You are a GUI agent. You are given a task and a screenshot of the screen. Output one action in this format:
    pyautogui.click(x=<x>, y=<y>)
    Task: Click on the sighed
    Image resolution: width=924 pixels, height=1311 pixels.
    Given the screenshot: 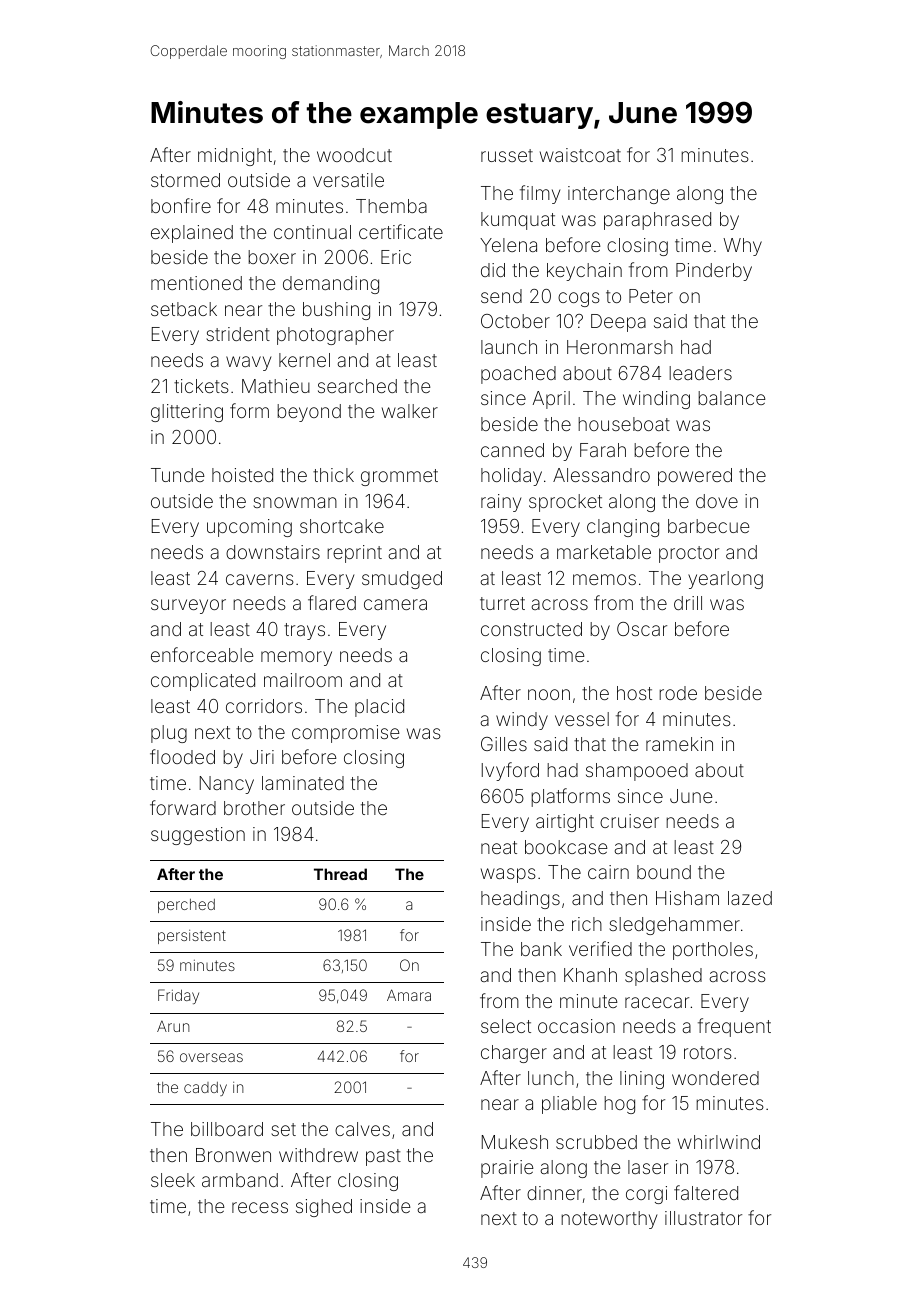 What is the action you would take?
    pyautogui.click(x=324, y=1208)
